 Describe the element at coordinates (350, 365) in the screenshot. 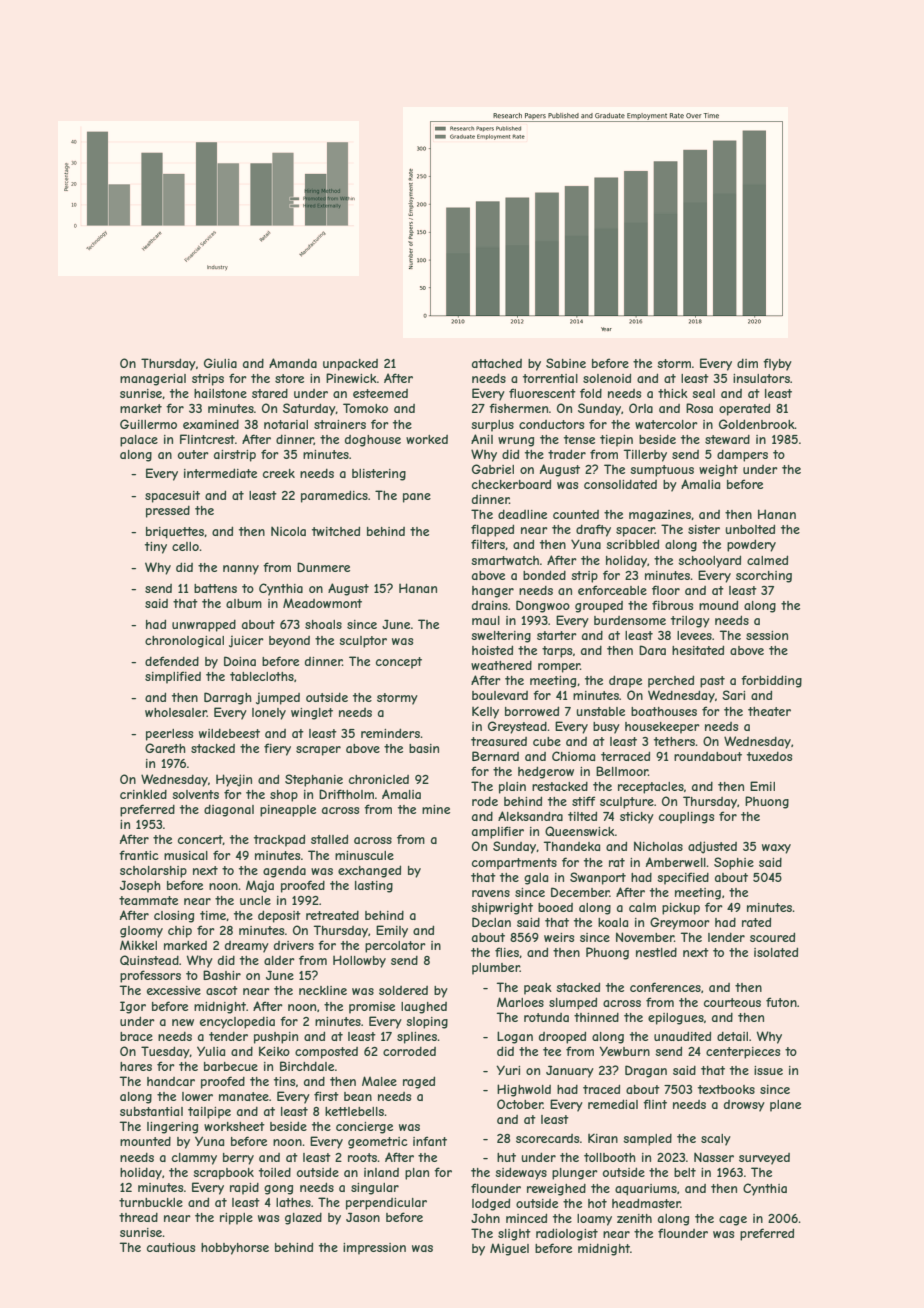

I see `unpacked` at that location.
